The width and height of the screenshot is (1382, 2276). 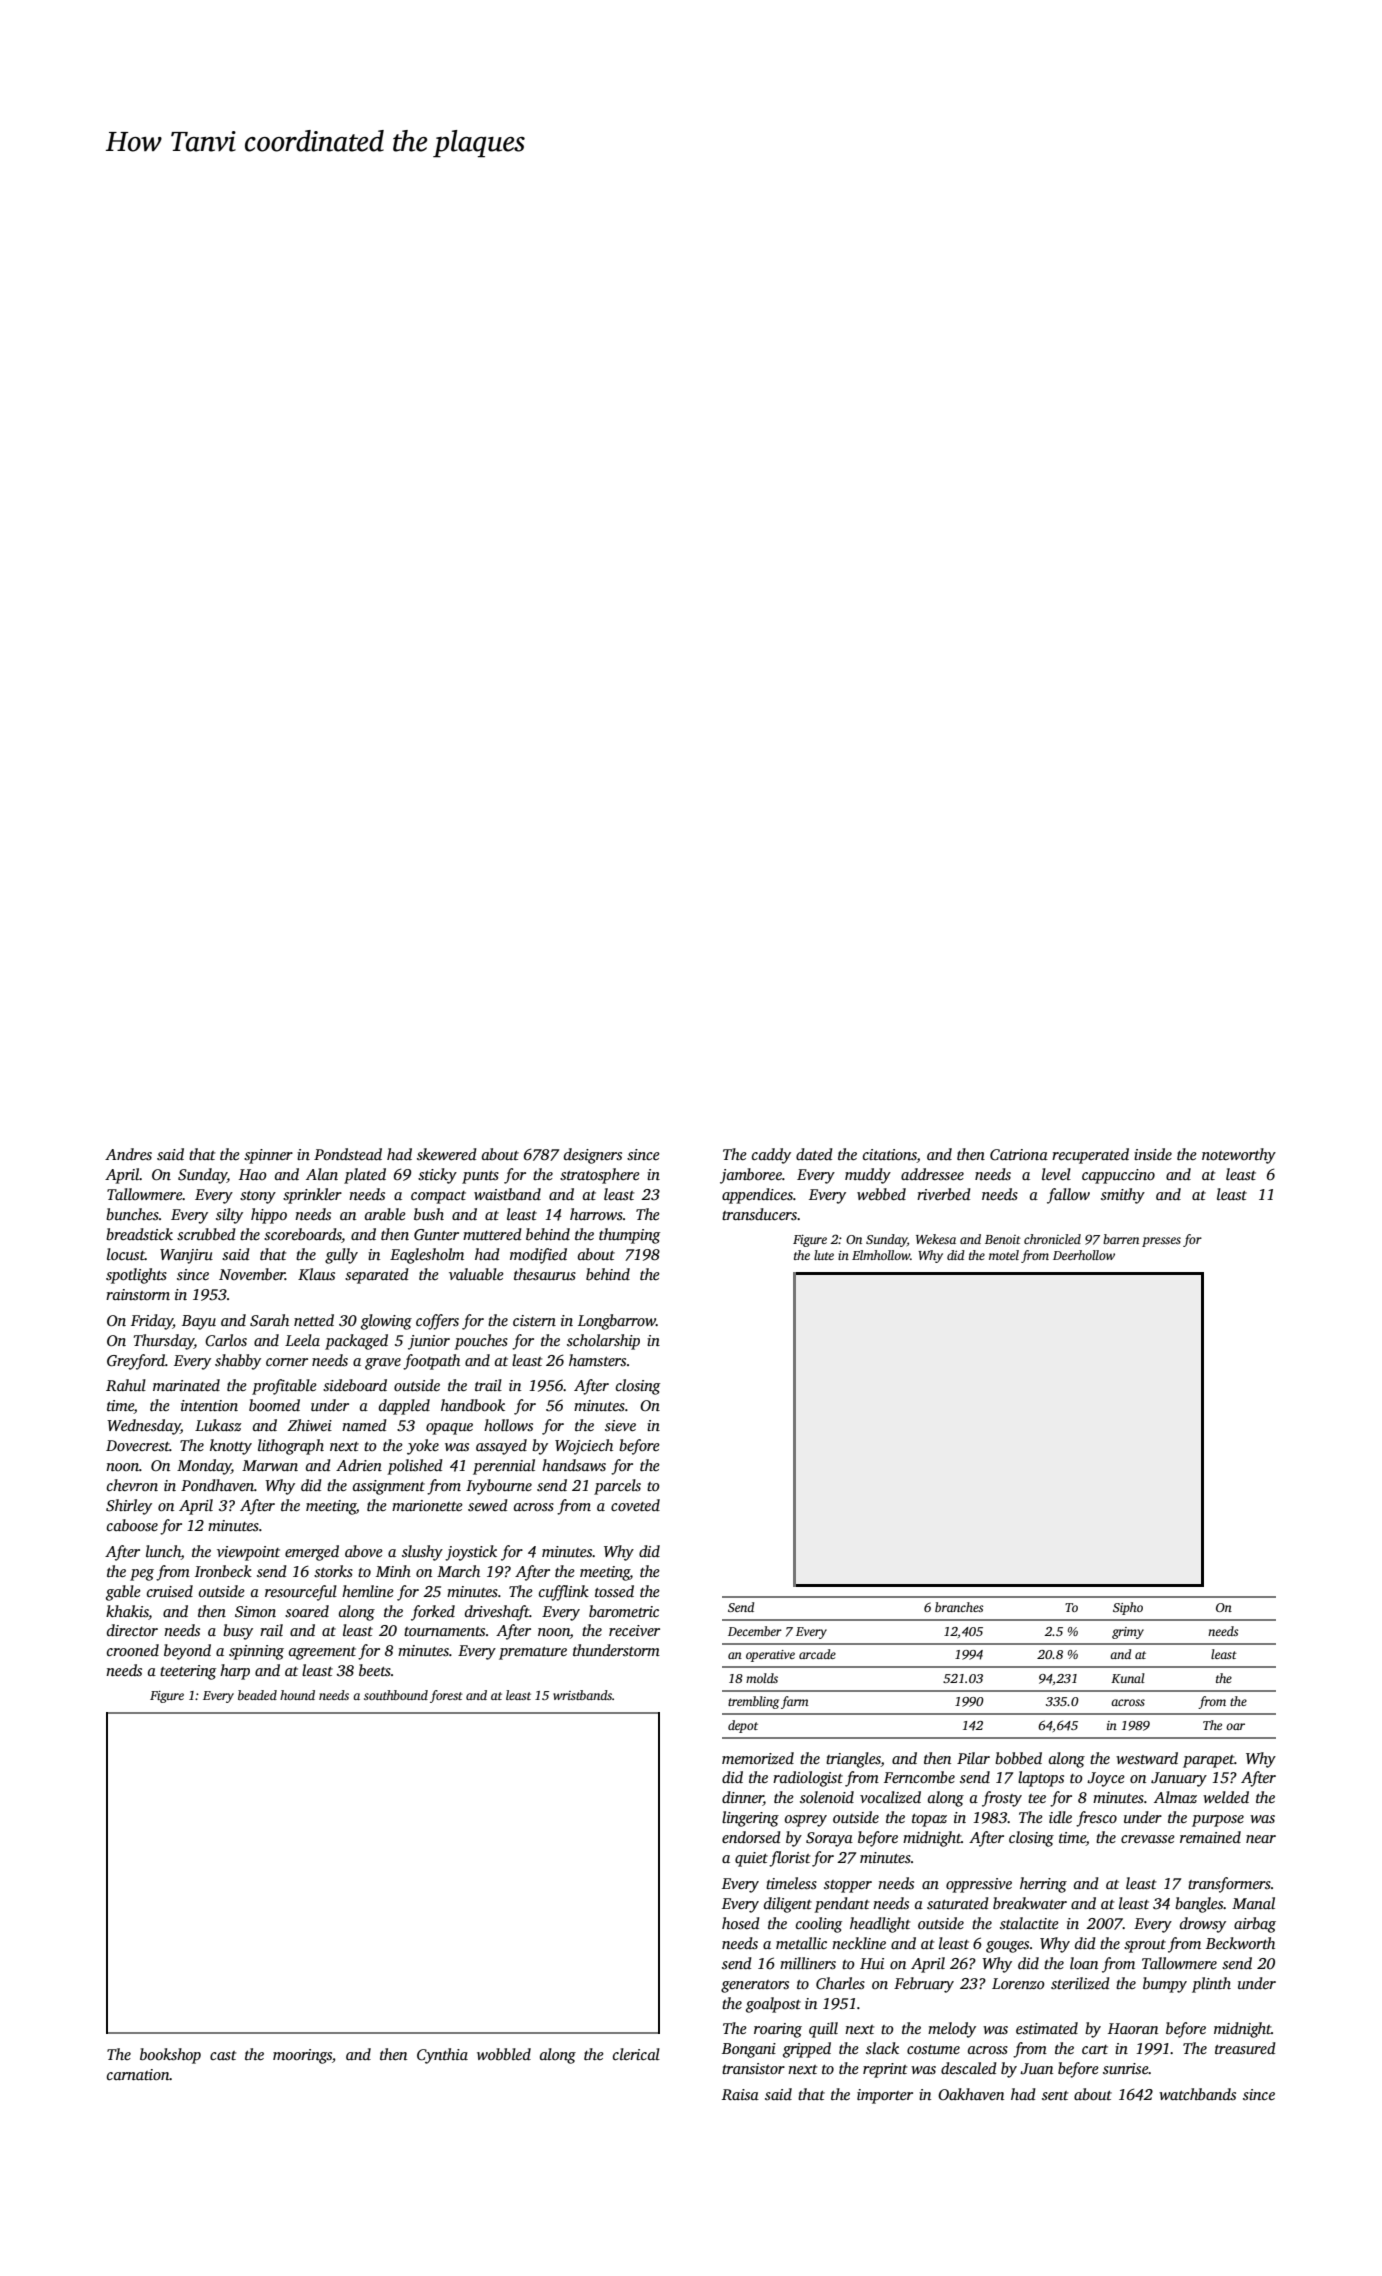 I want to click on citations, so click(x=890, y=1156).
